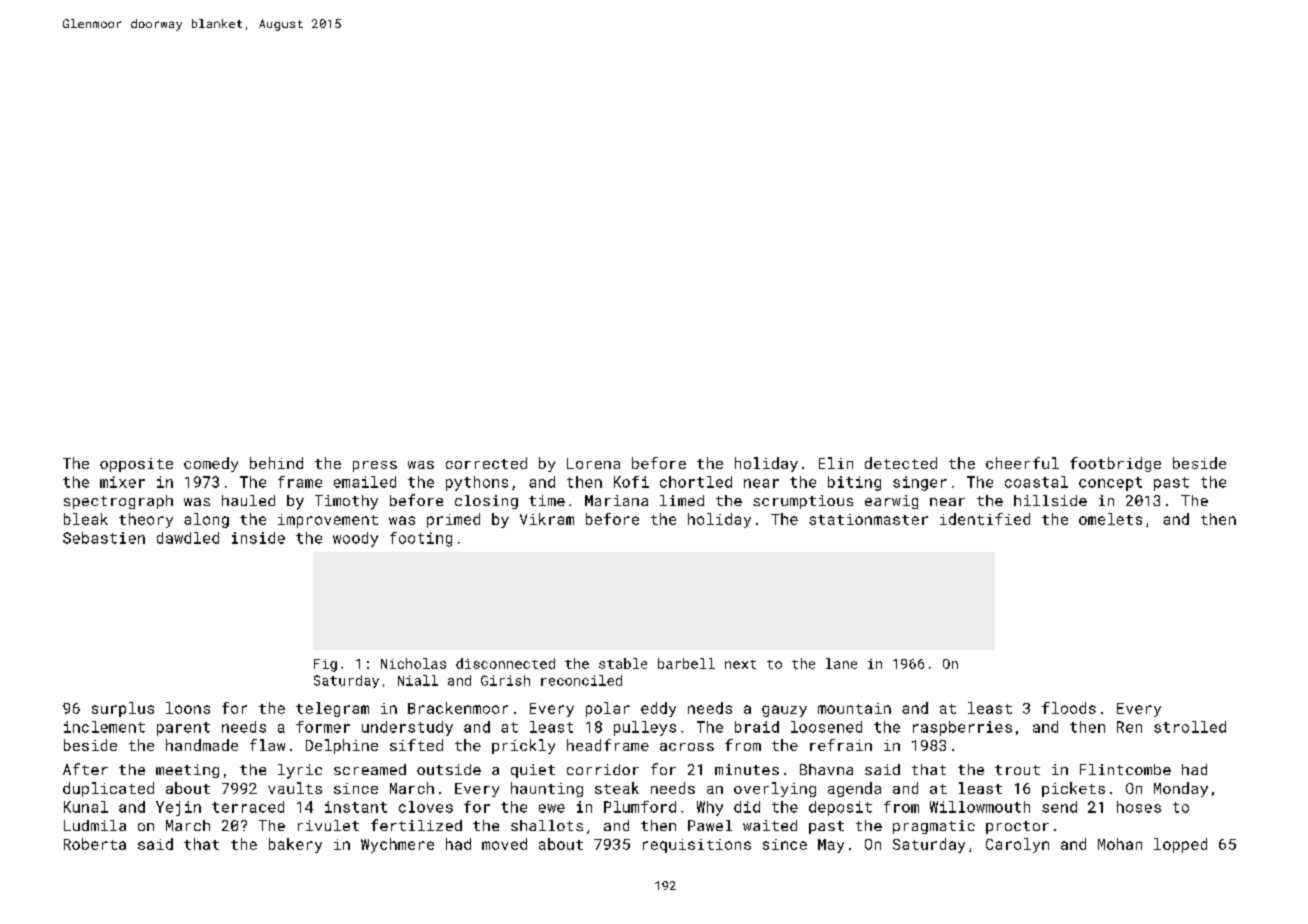  What do you see at coordinates (421, 539) in the screenshot?
I see `footing` at bounding box center [421, 539].
